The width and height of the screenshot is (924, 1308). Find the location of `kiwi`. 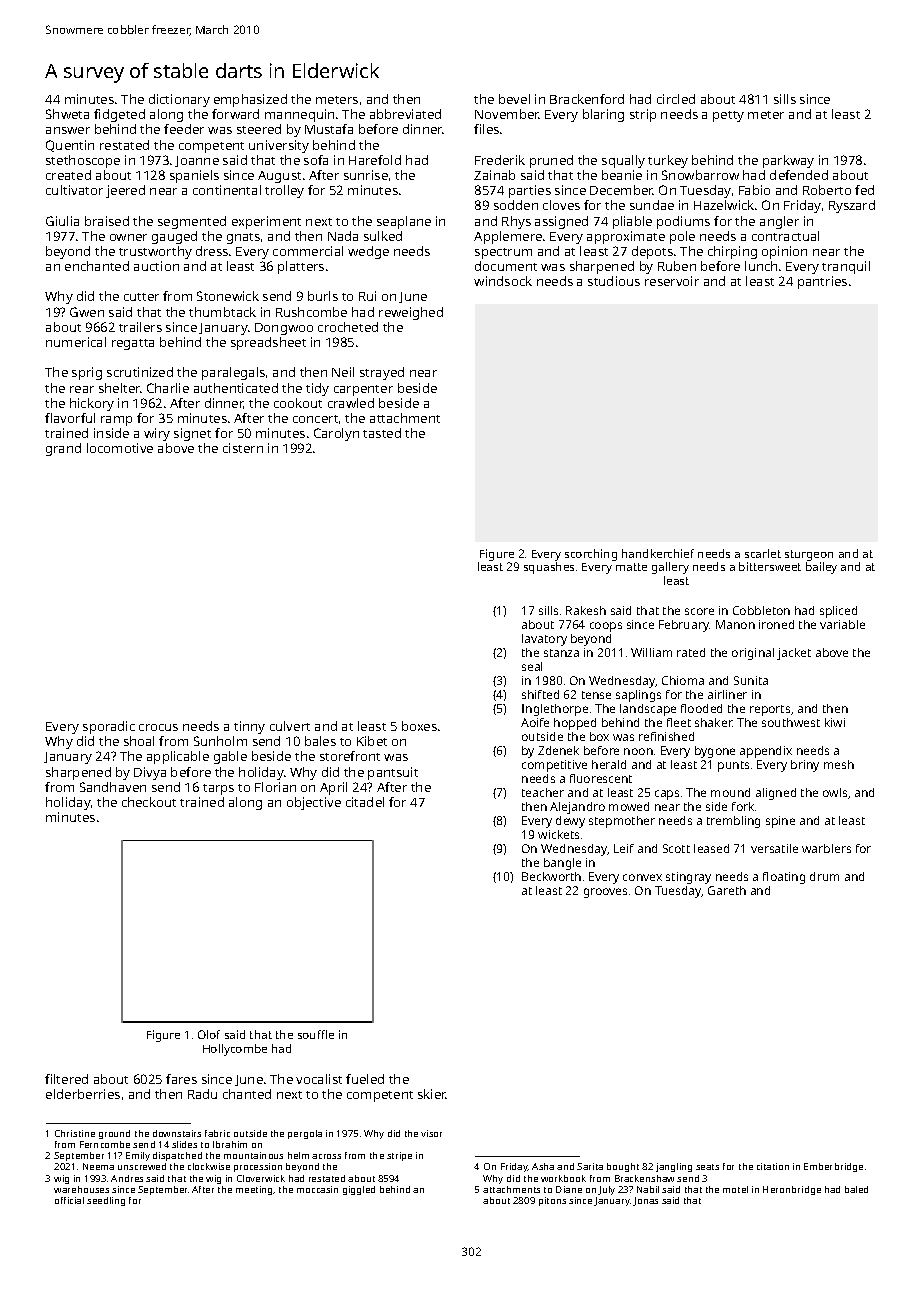

kiwi is located at coordinates (835, 722).
